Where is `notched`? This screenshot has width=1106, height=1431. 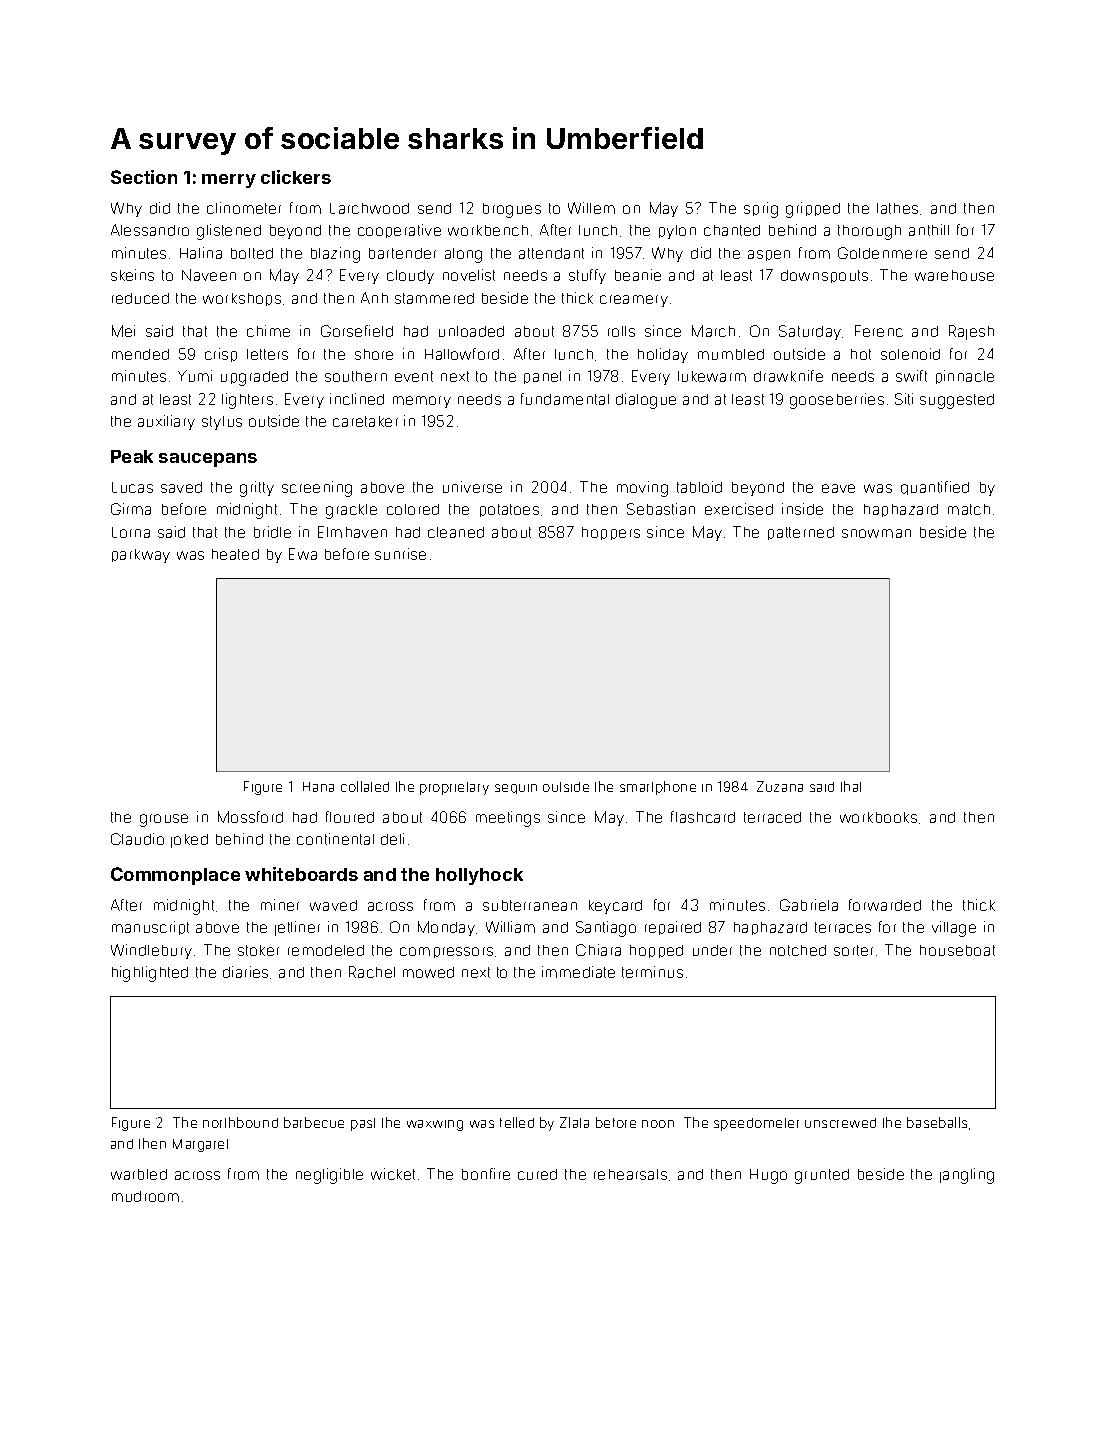
notched is located at coordinates (798, 950).
